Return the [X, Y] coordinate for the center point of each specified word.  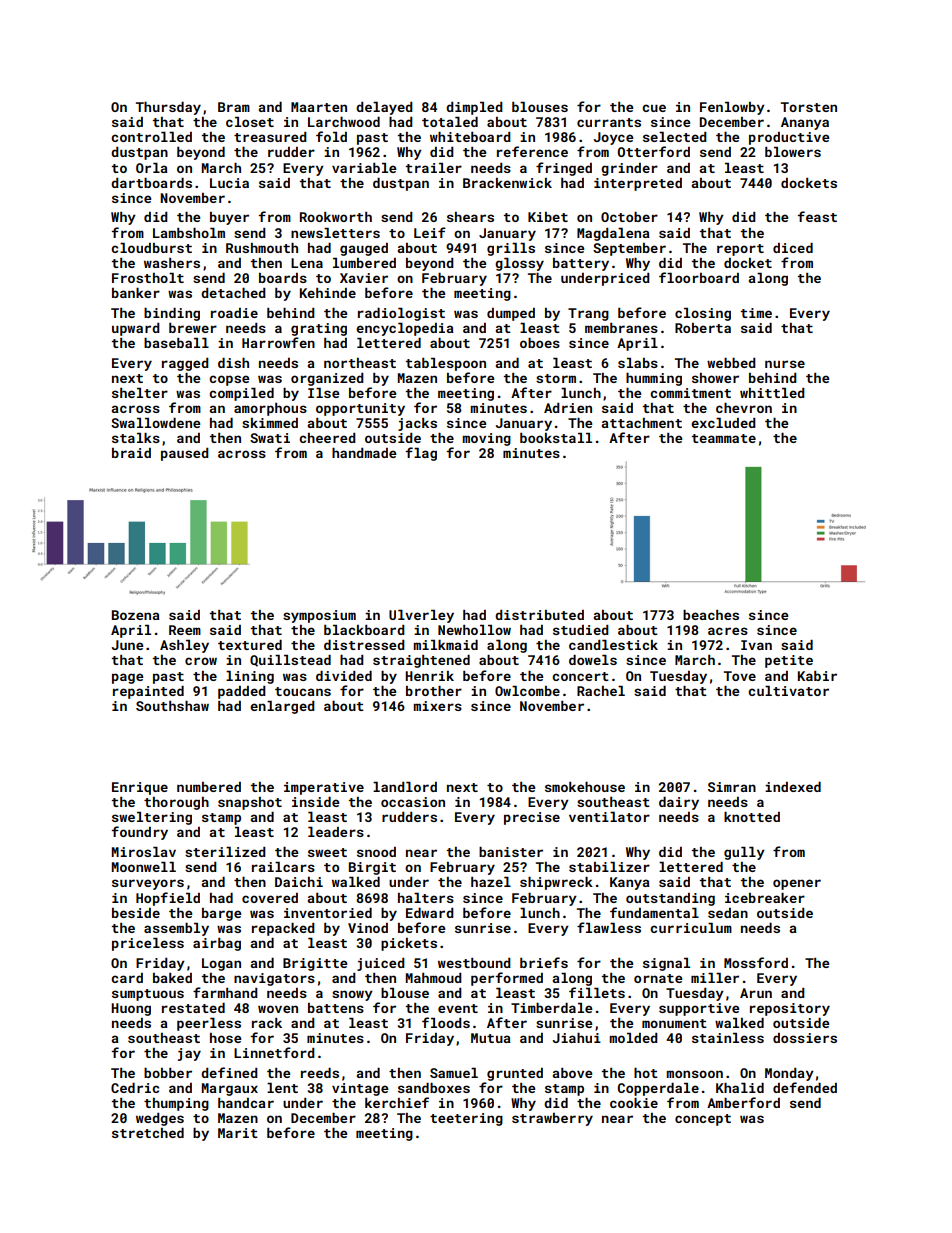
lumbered [364, 263]
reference [532, 151]
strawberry [552, 1119]
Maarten [319, 107]
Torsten [809, 107]
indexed [793, 787]
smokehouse [585, 787]
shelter [140, 393]
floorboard [699, 277]
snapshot [250, 803]
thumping [176, 1104]
